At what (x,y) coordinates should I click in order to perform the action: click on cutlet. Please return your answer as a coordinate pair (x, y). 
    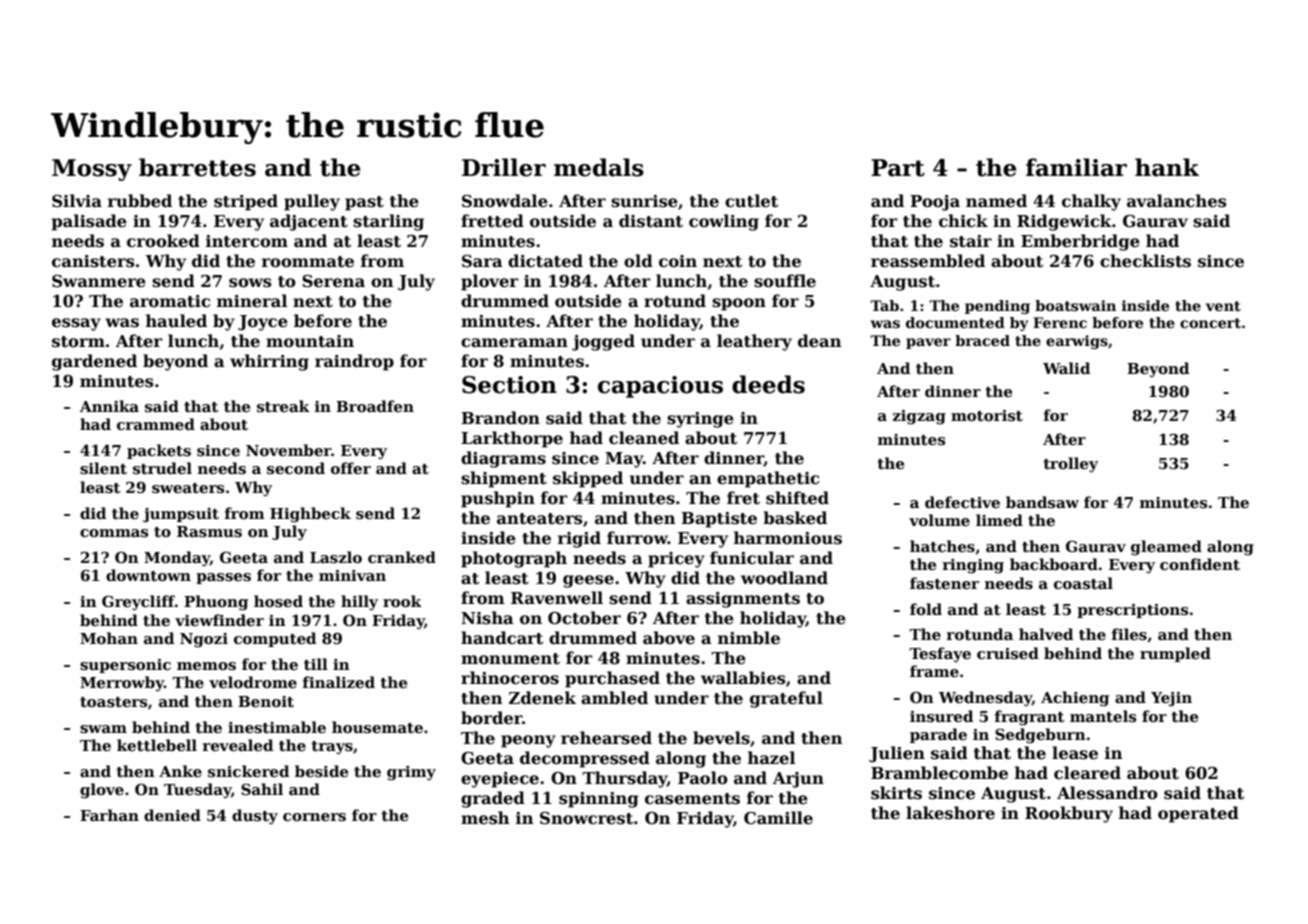
    Looking at the image, I should click on (751, 201).
